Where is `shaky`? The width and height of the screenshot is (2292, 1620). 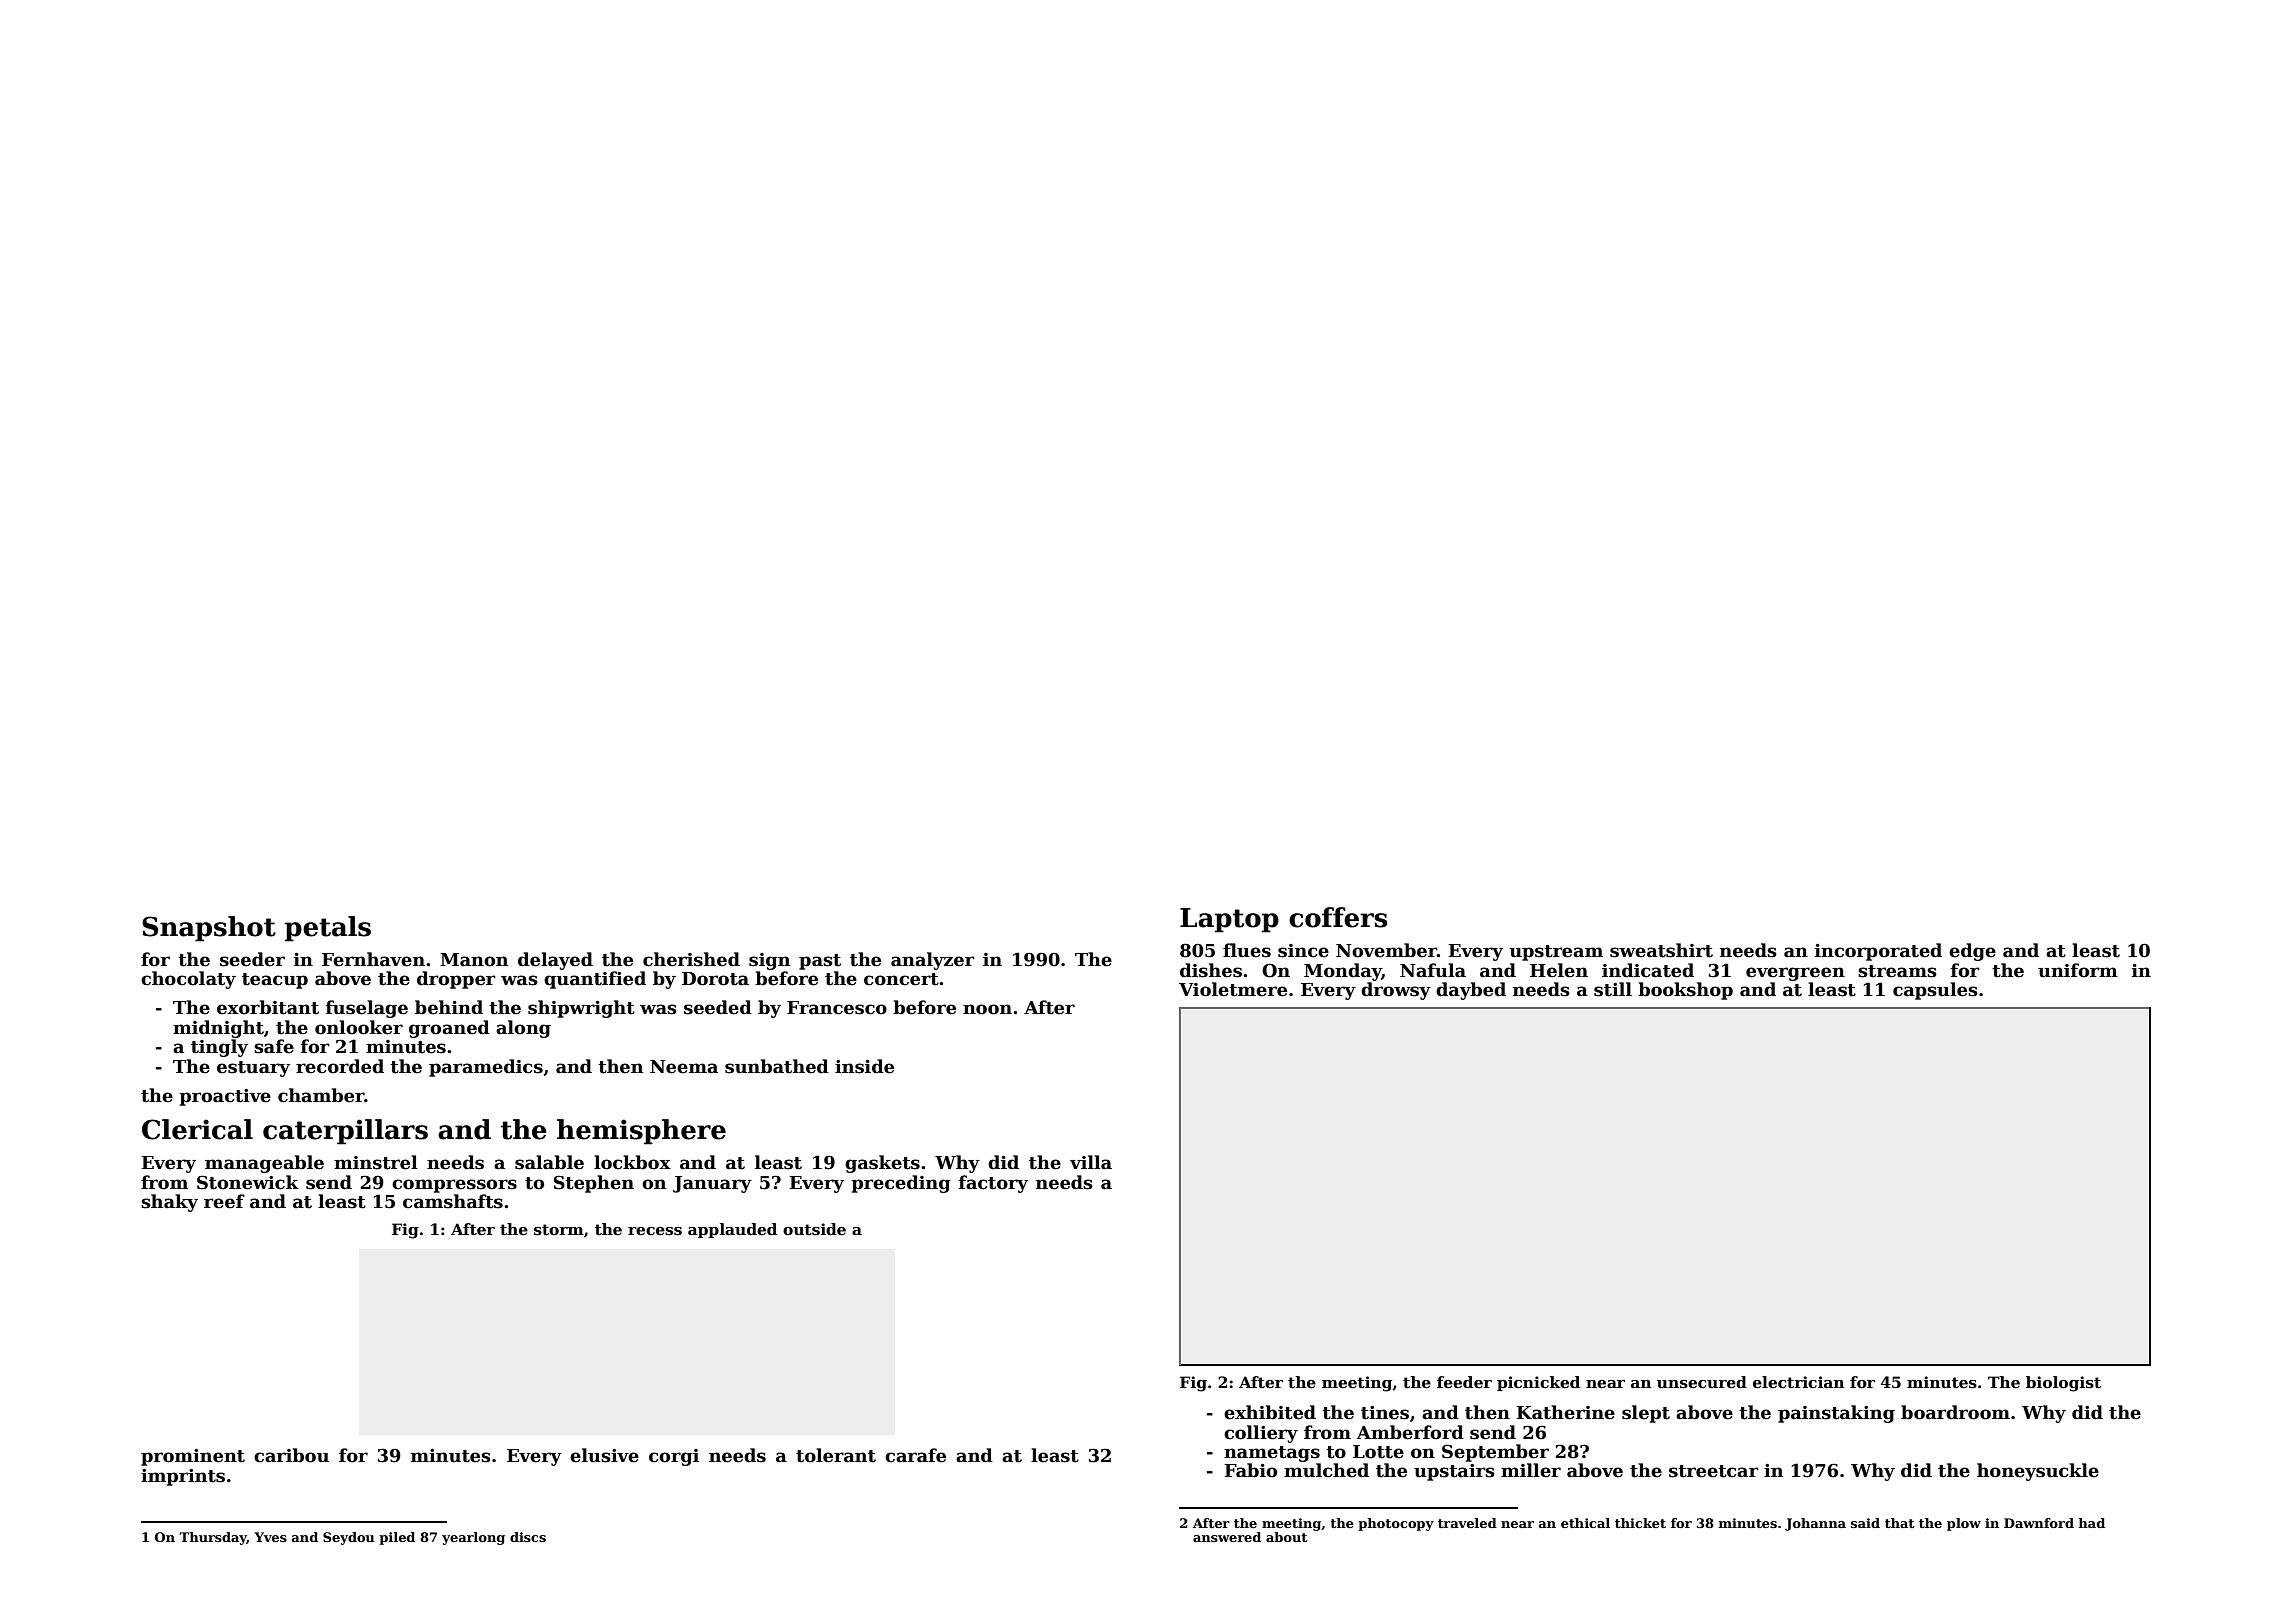 shaky is located at coordinates (169, 1203).
